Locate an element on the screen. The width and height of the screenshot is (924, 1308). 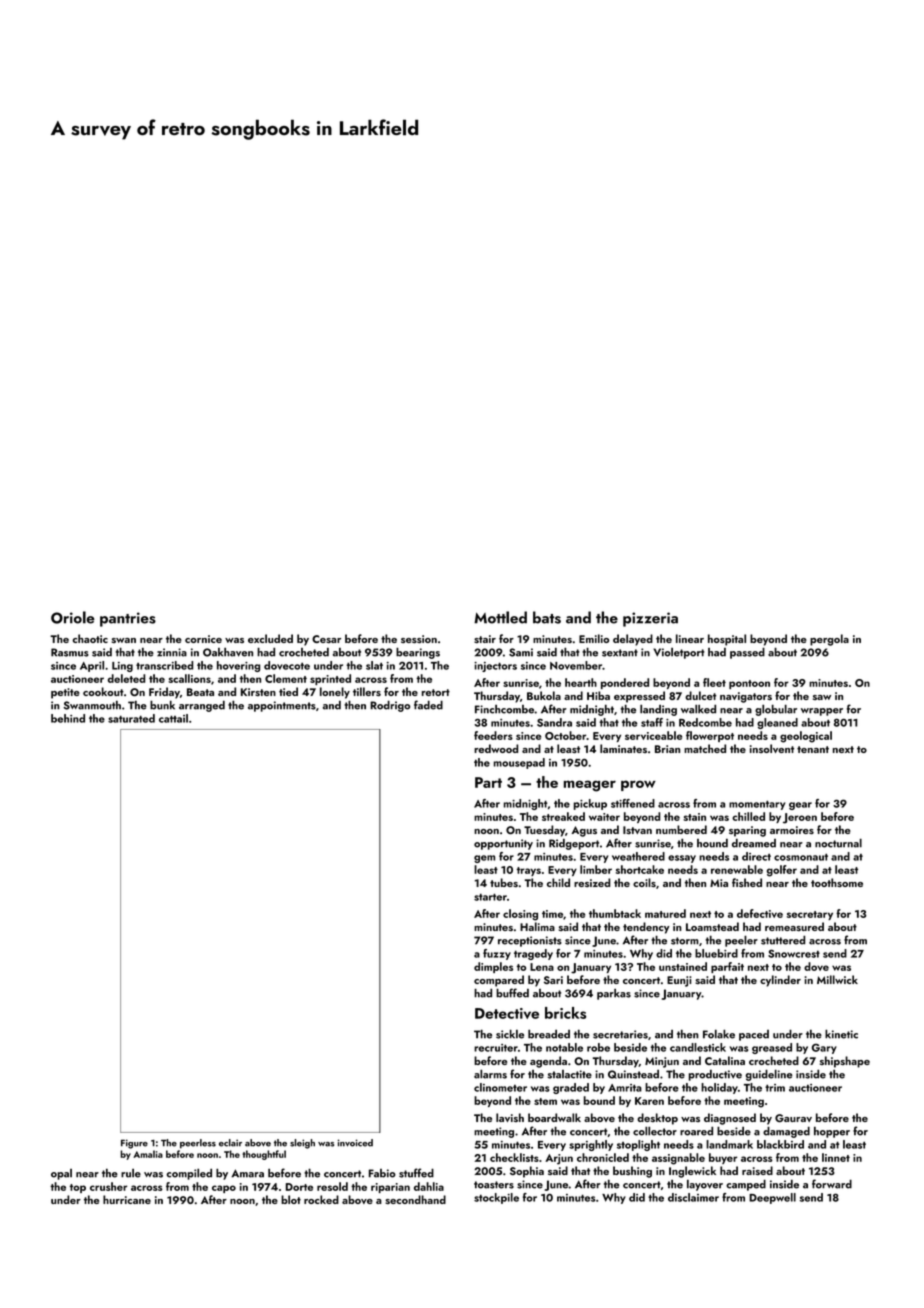
pontoon is located at coordinates (749, 684).
